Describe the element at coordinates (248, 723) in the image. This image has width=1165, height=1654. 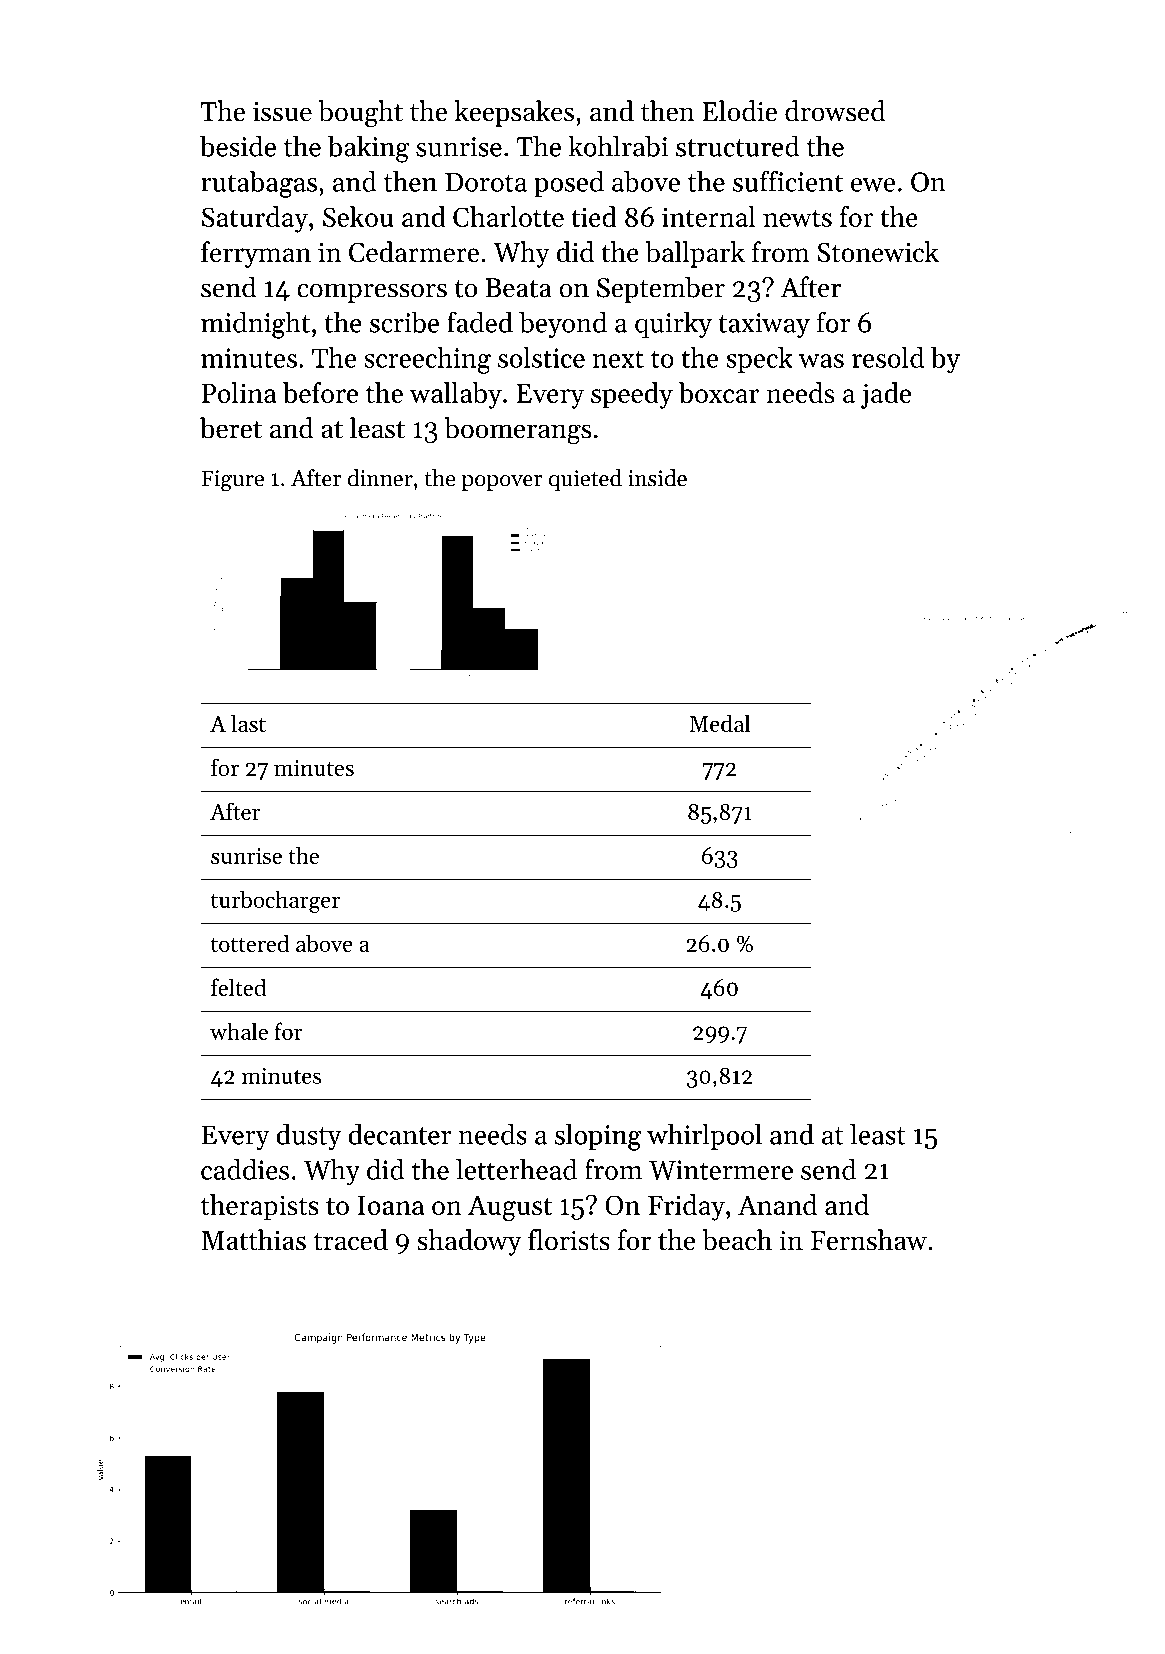
I see `last` at that location.
